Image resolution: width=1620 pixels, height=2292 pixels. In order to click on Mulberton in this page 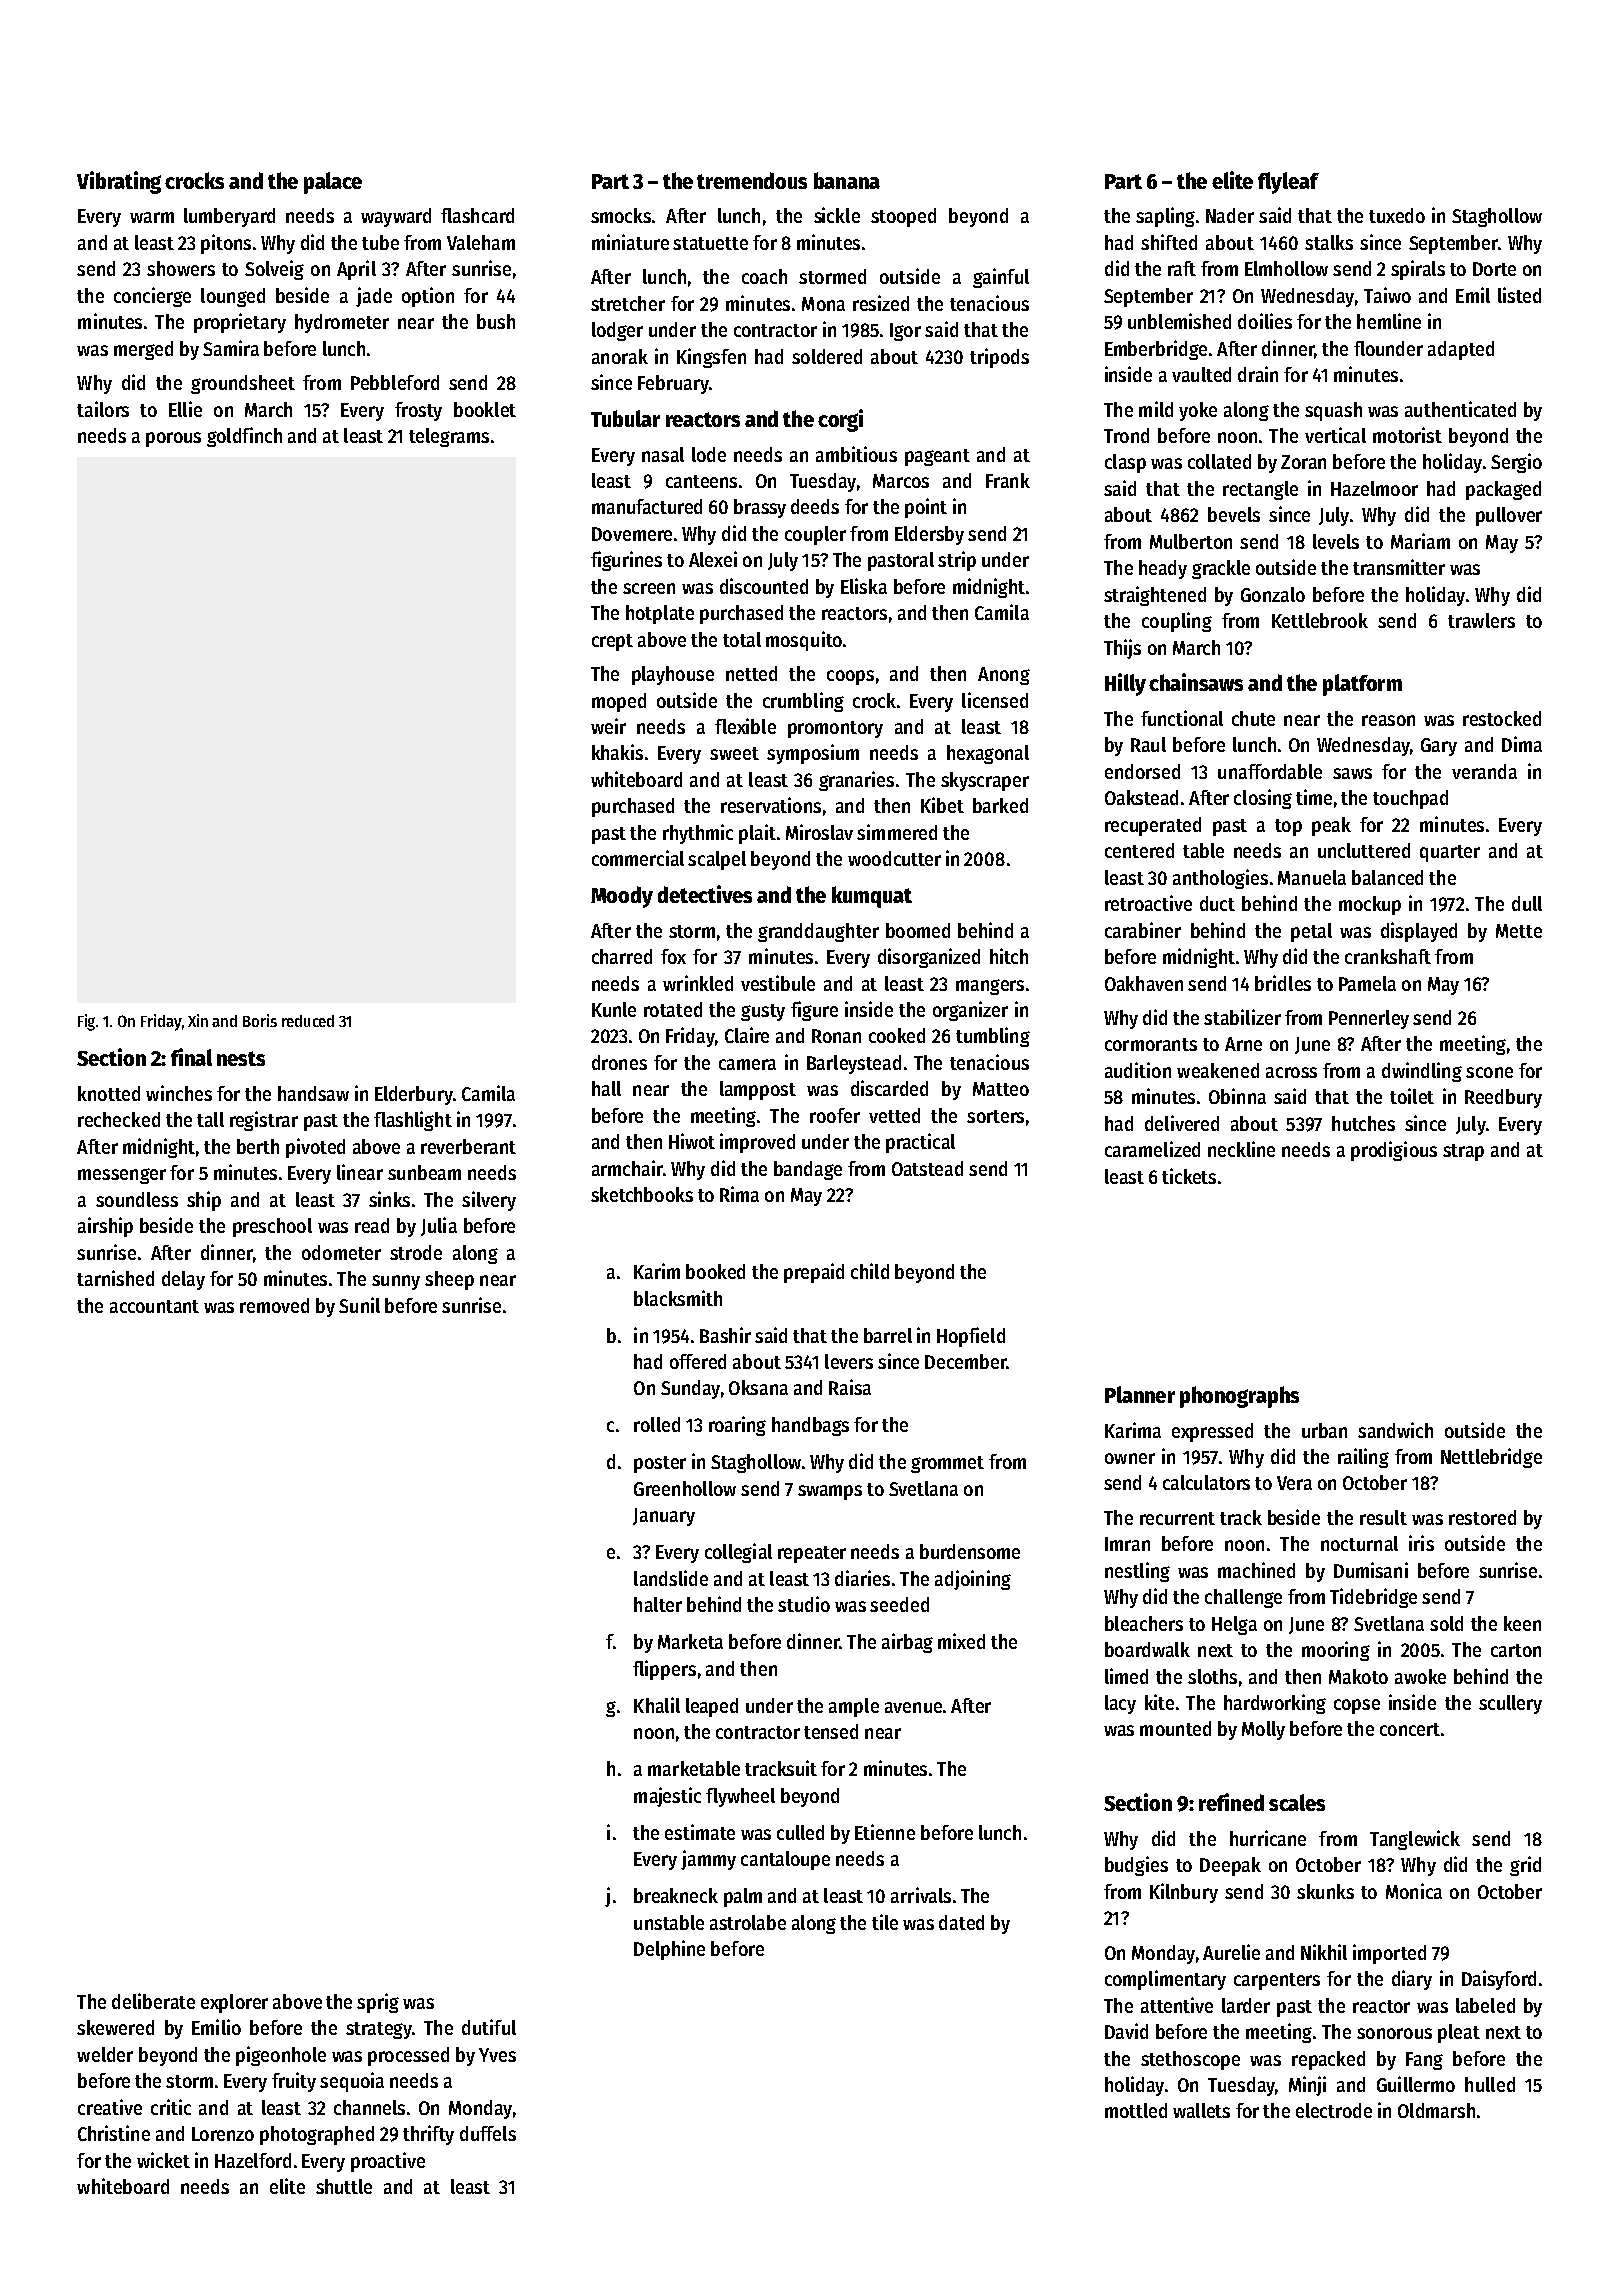, I will do `click(1191, 541)`.
